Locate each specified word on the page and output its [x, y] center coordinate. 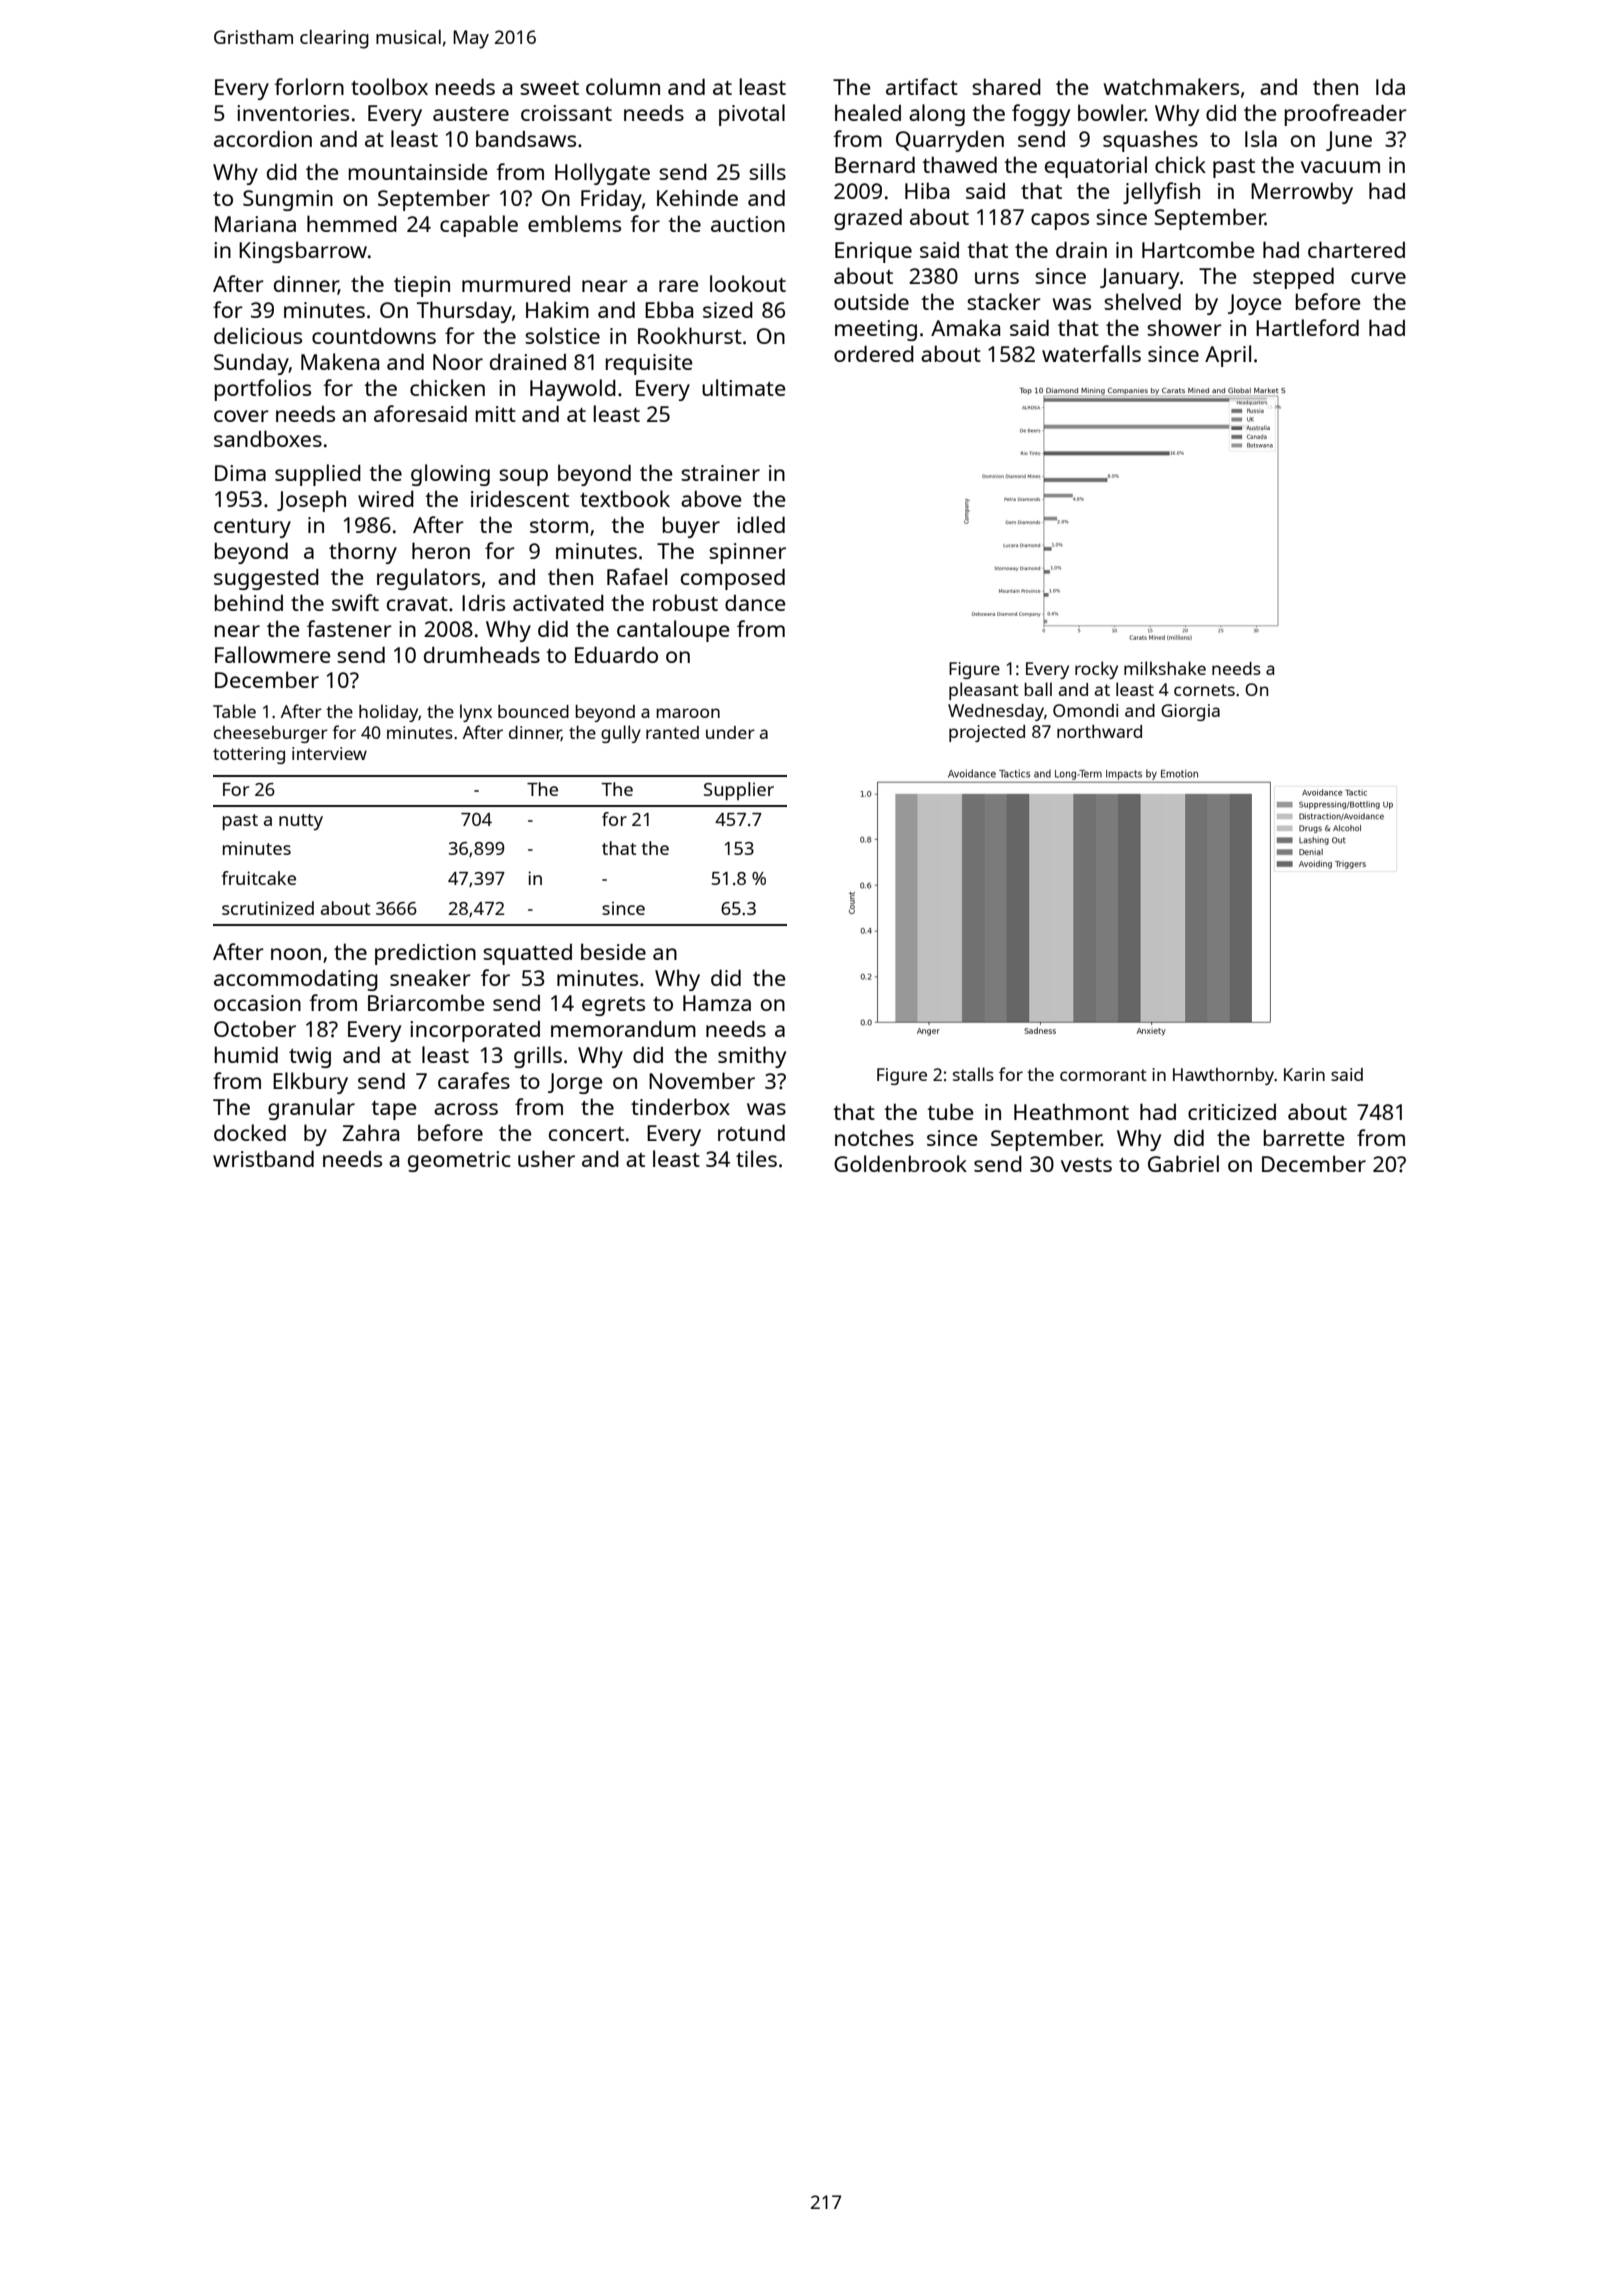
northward [1099, 731]
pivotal [752, 115]
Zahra [370, 1132]
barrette [1304, 1137]
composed [733, 579]
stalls [973, 1074]
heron [441, 550]
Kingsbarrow [303, 252]
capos [1060, 221]
